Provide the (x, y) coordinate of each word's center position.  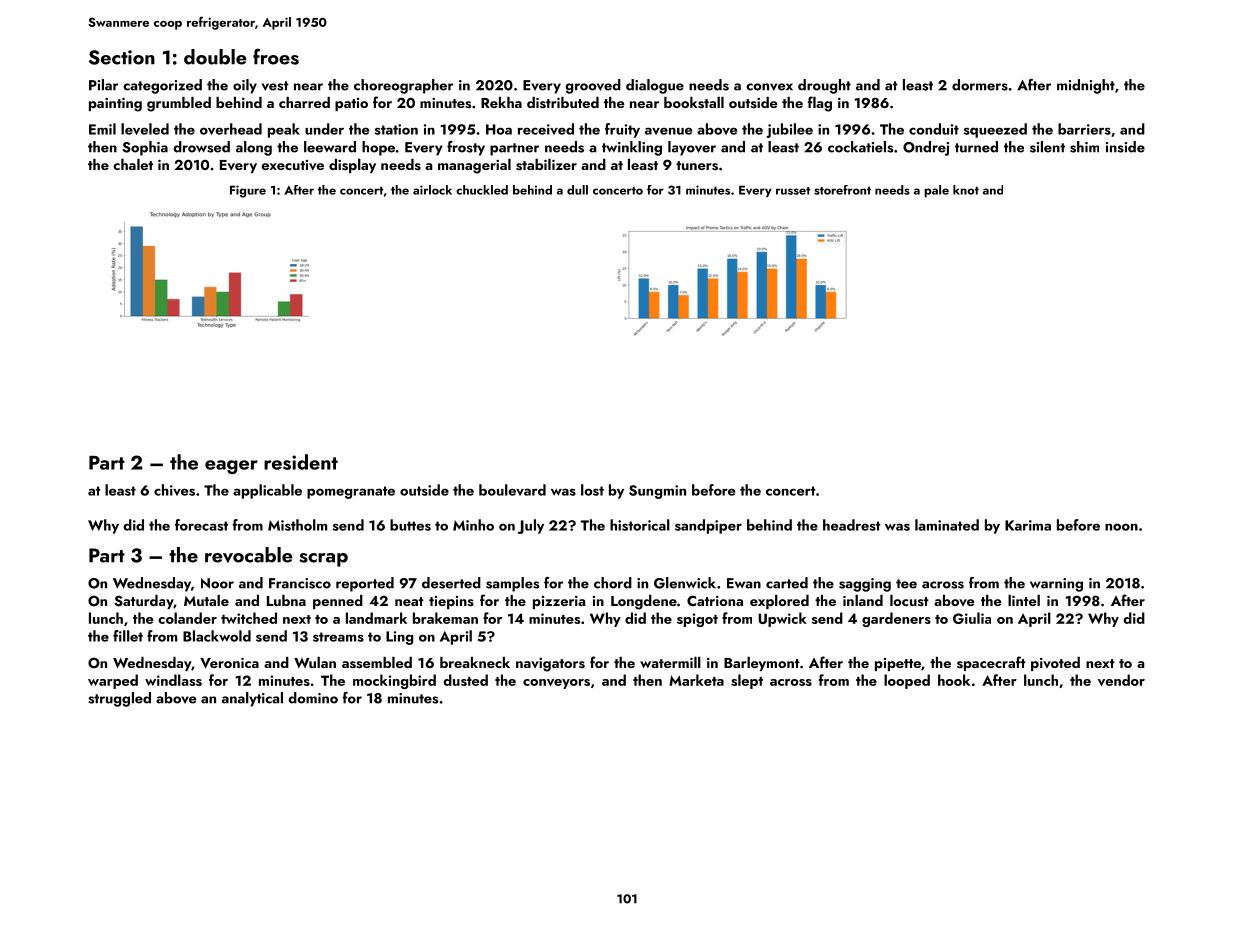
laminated (947, 525)
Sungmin (657, 492)
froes (276, 56)
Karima (1028, 525)
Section (122, 57)
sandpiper (708, 526)
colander (187, 618)
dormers (980, 85)
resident (301, 462)
